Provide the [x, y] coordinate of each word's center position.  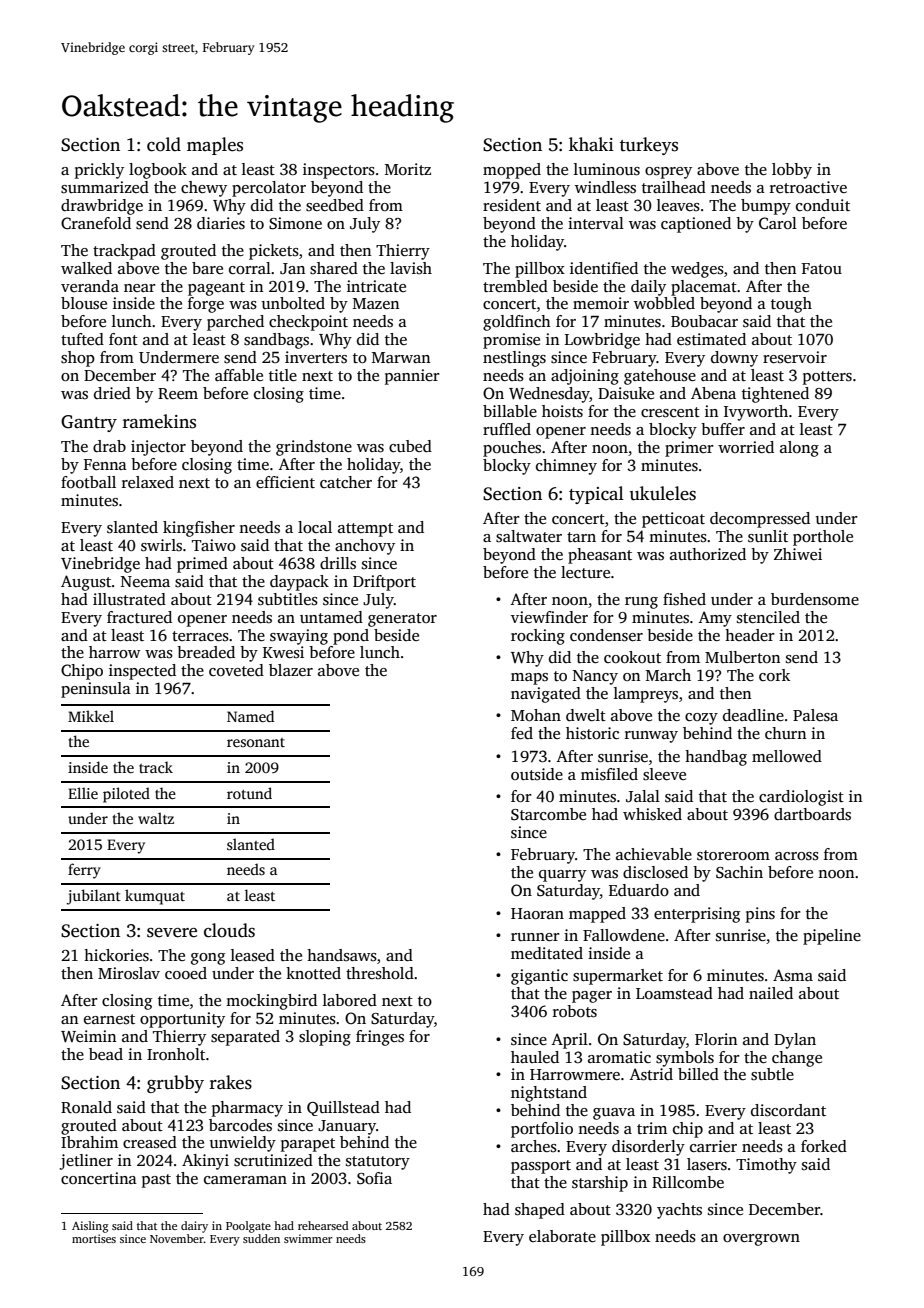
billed [698, 1074]
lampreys [646, 695]
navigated [546, 695]
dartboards [812, 814]
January [347, 1127]
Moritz [408, 169]
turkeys [649, 146]
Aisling [90, 1227]
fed [522, 733]
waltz [156, 818]
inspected [142, 672]
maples [215, 146]
